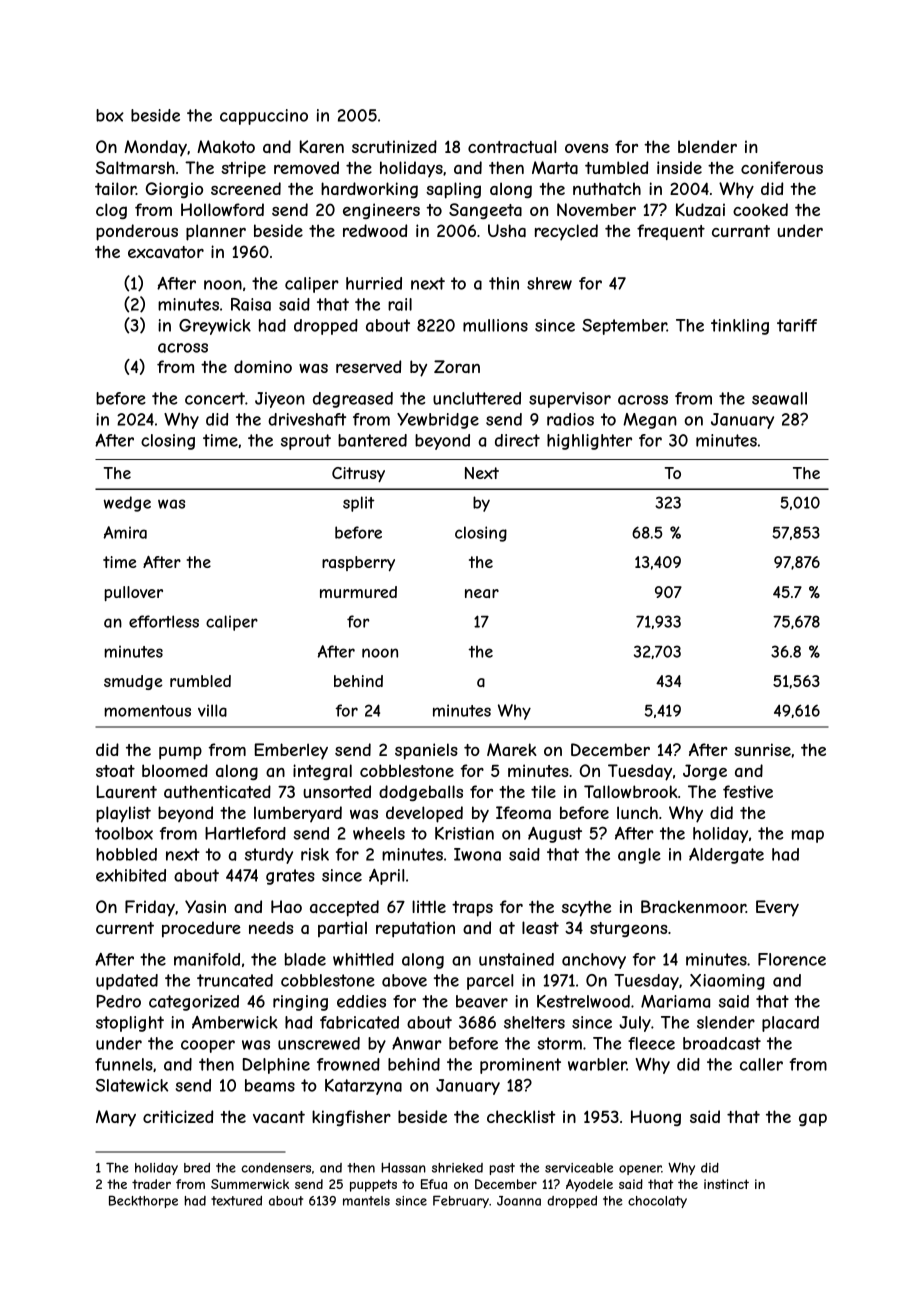 The image size is (924, 1311). What do you see at coordinates (741, 231) in the screenshot?
I see `currant` at bounding box center [741, 231].
